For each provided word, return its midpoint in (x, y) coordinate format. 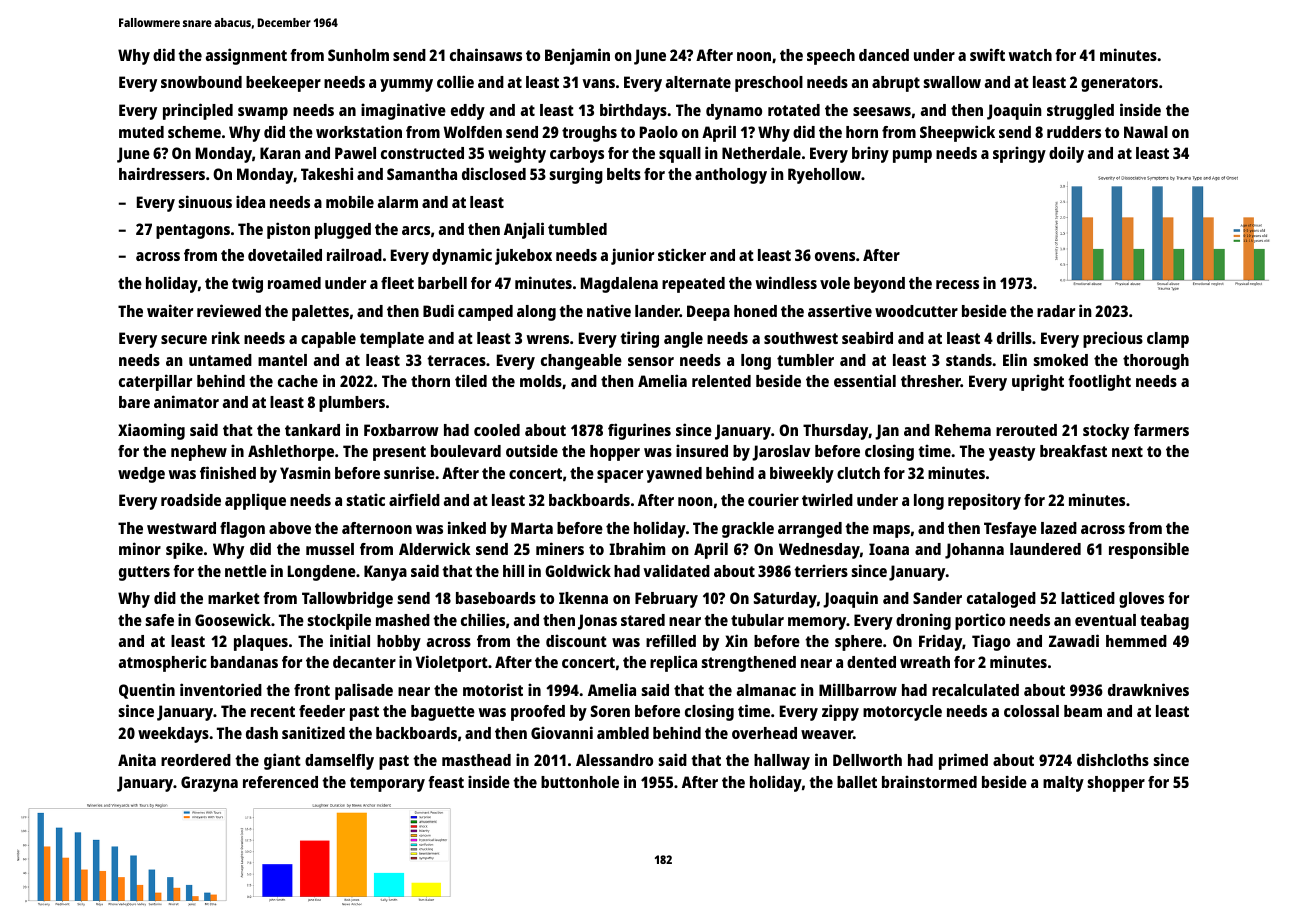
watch (1030, 55)
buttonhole (580, 782)
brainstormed (929, 781)
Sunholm (358, 55)
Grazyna (209, 784)
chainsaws (486, 54)
